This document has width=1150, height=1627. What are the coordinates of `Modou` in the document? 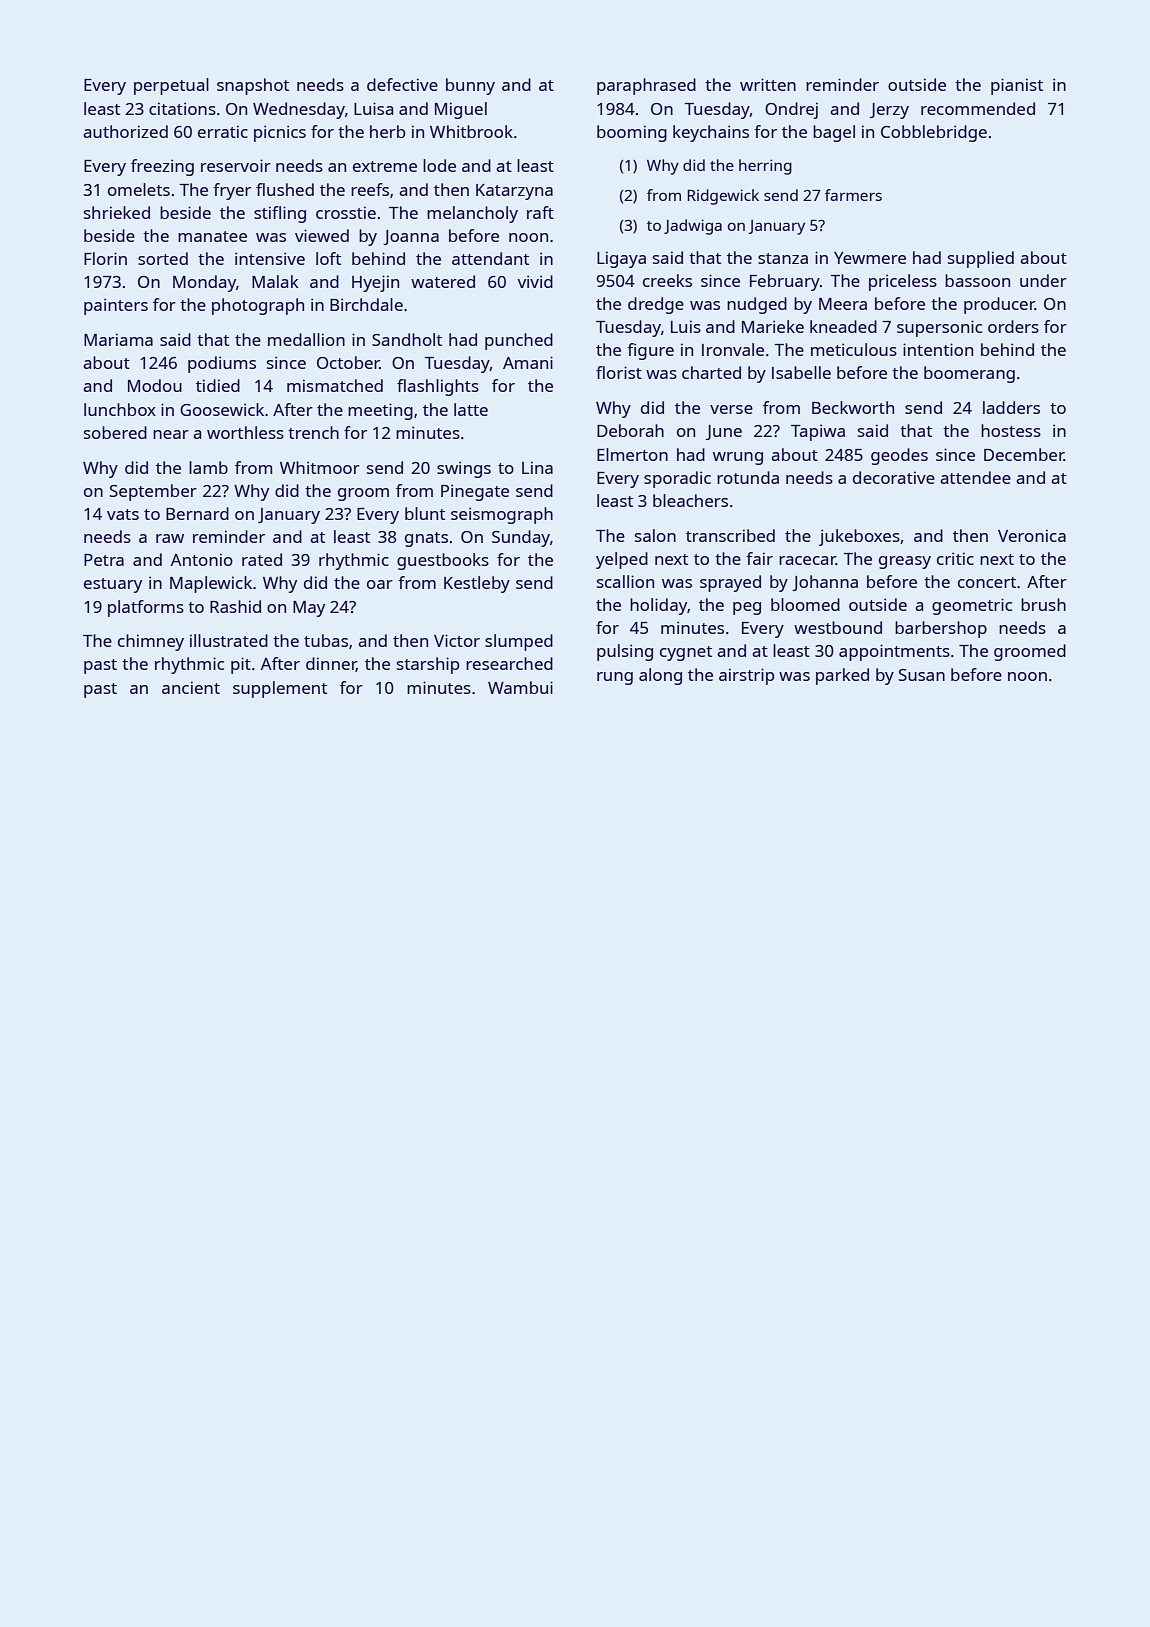 It's located at (155, 385).
